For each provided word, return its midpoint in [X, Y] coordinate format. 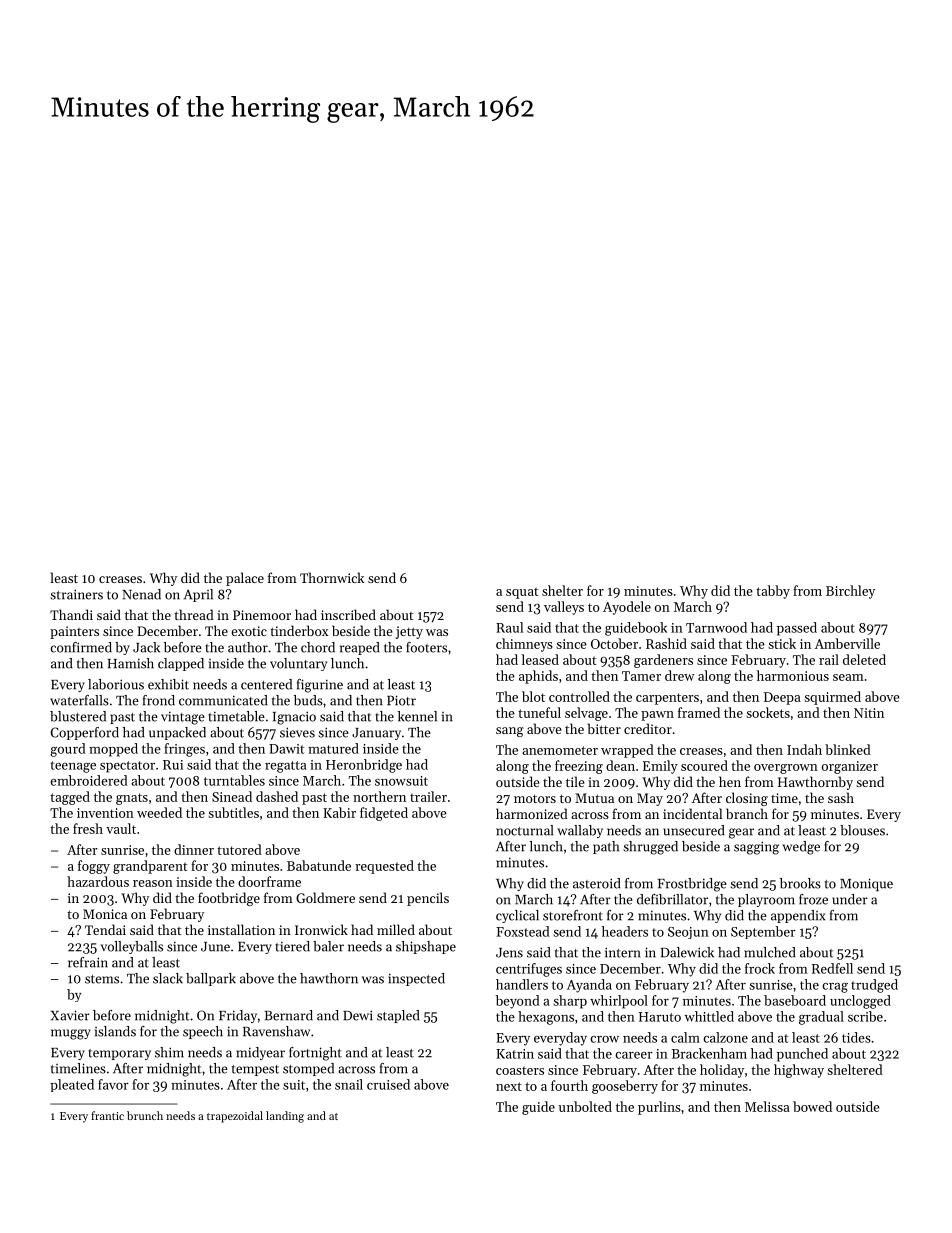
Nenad [141, 594]
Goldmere [325, 897]
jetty [409, 632]
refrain [88, 962]
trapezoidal [235, 1117]
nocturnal [524, 830]
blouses [862, 830]
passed [797, 629]
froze [813, 899]
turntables [234, 780]
